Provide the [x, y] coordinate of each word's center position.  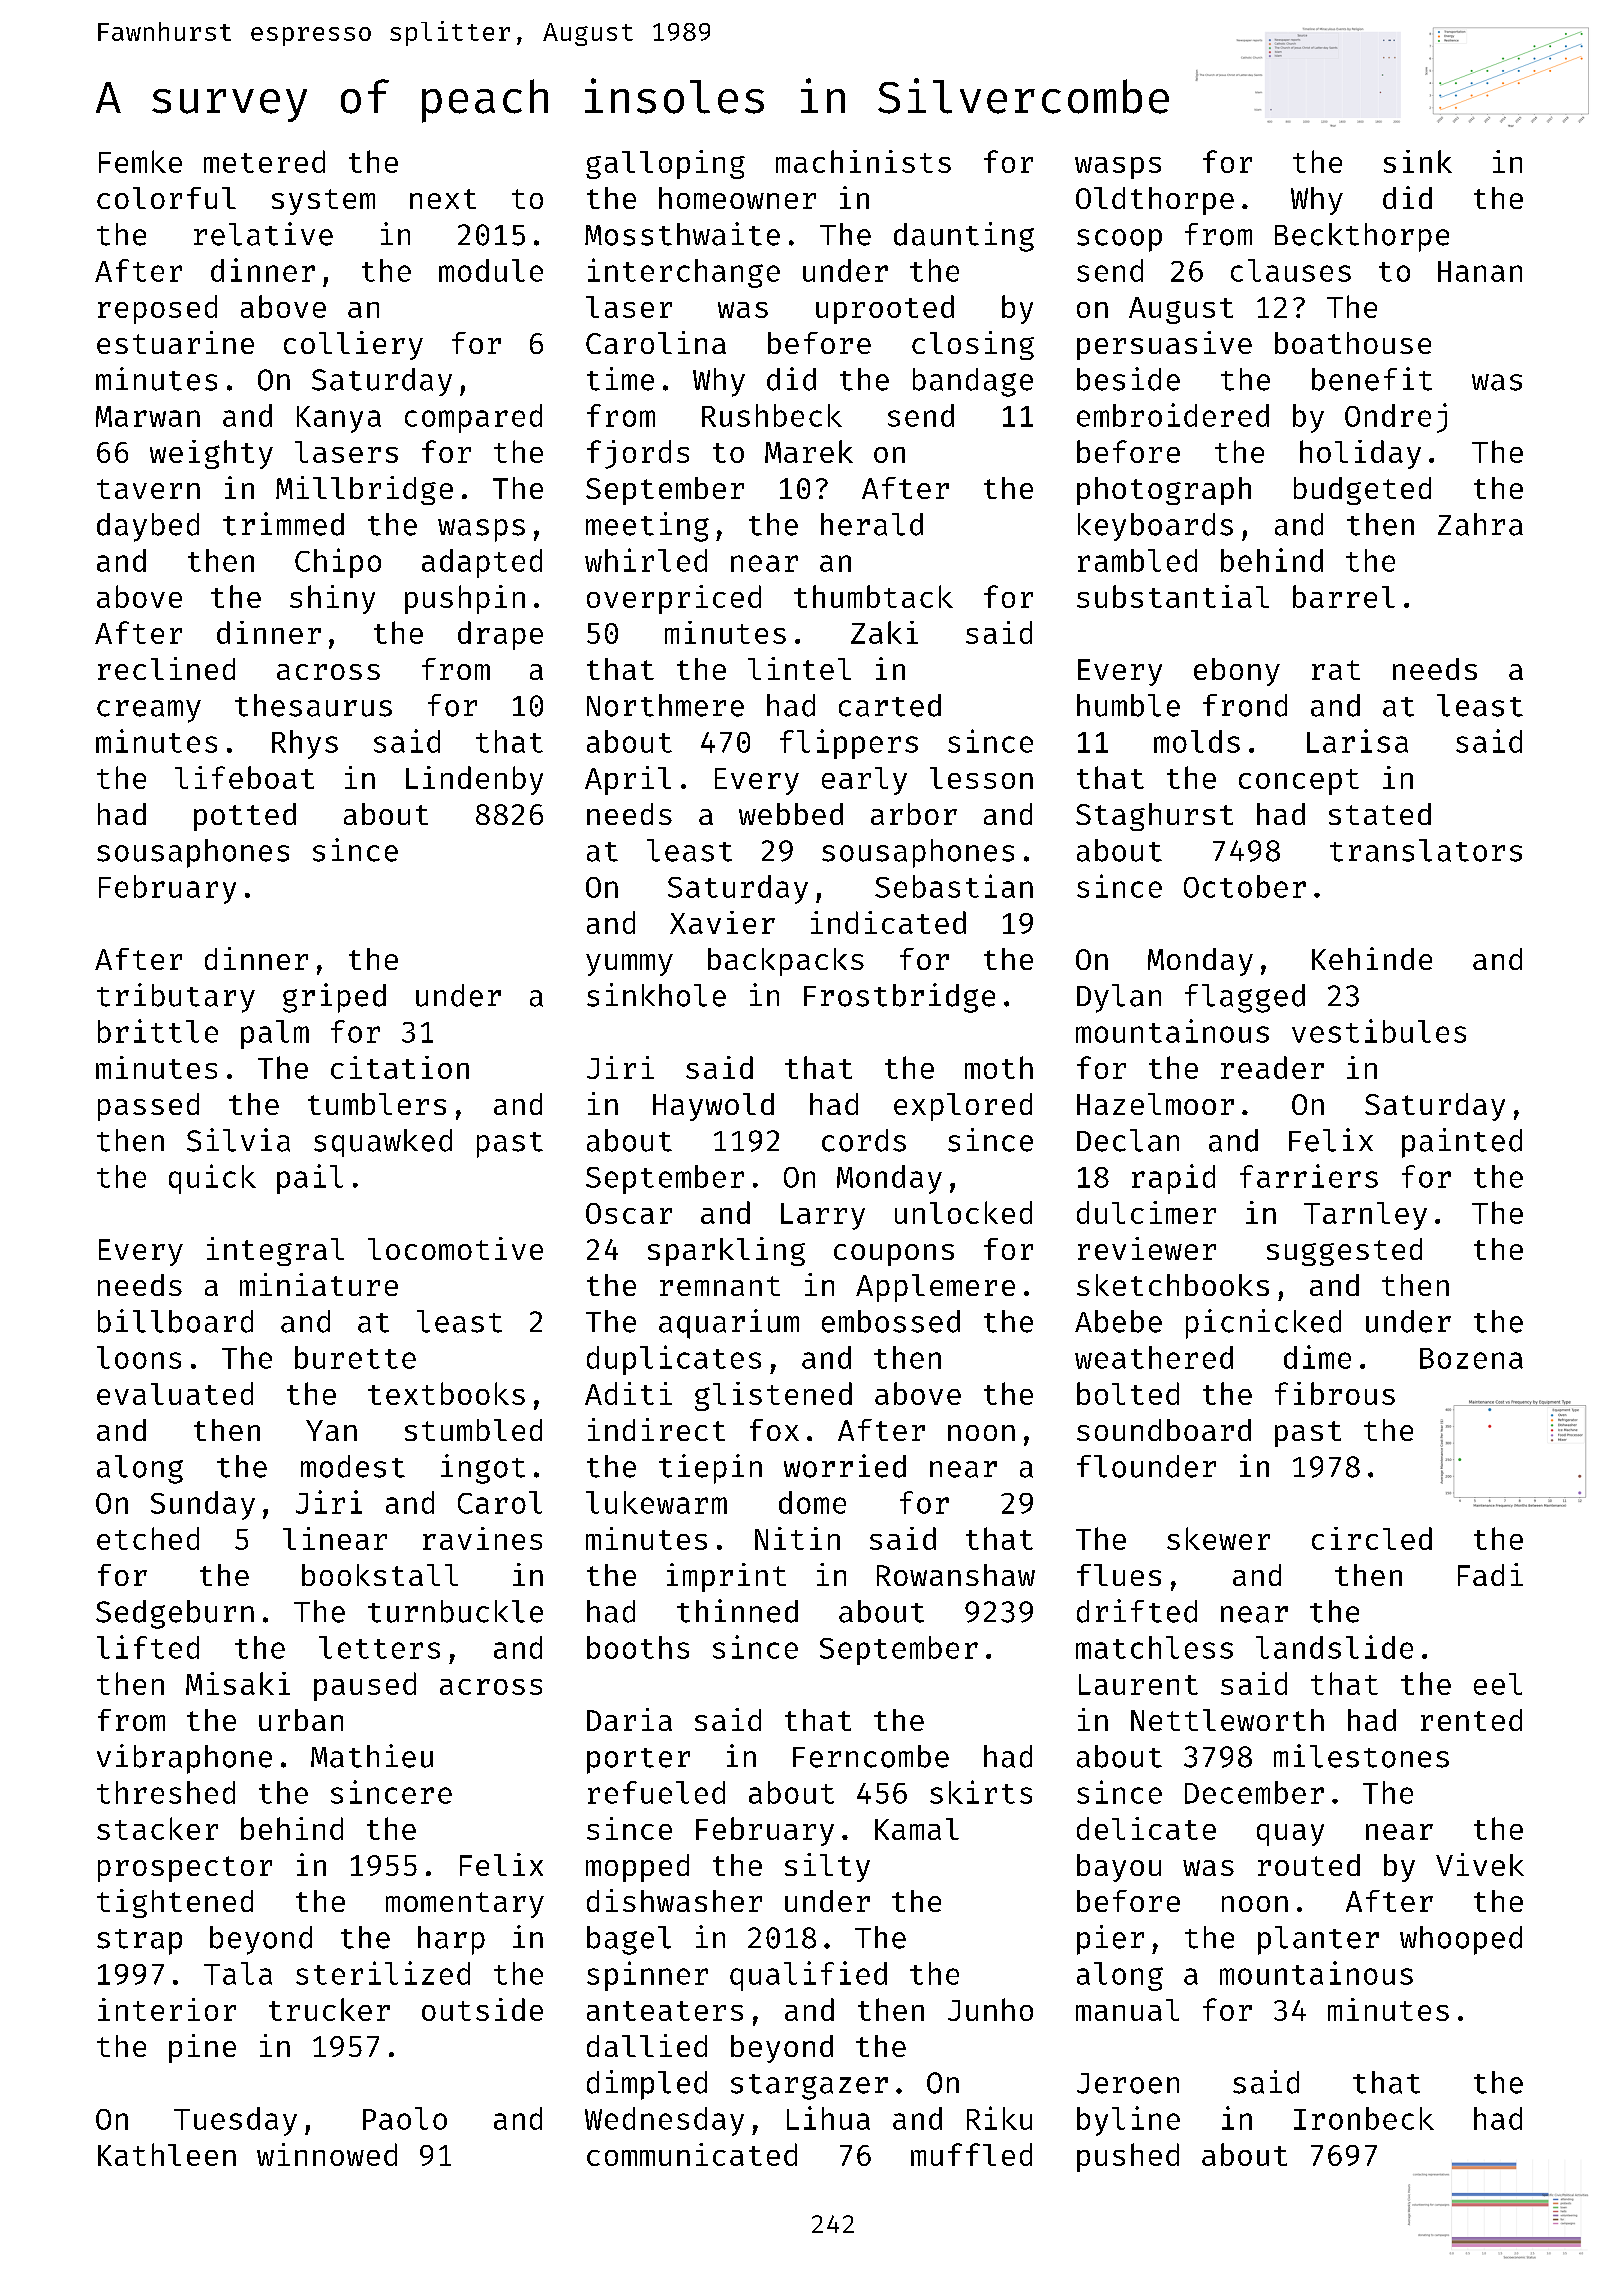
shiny [332, 599]
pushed [1128, 2157]
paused [365, 1686]
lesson [981, 778]
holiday [1360, 454]
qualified [808, 1976]
